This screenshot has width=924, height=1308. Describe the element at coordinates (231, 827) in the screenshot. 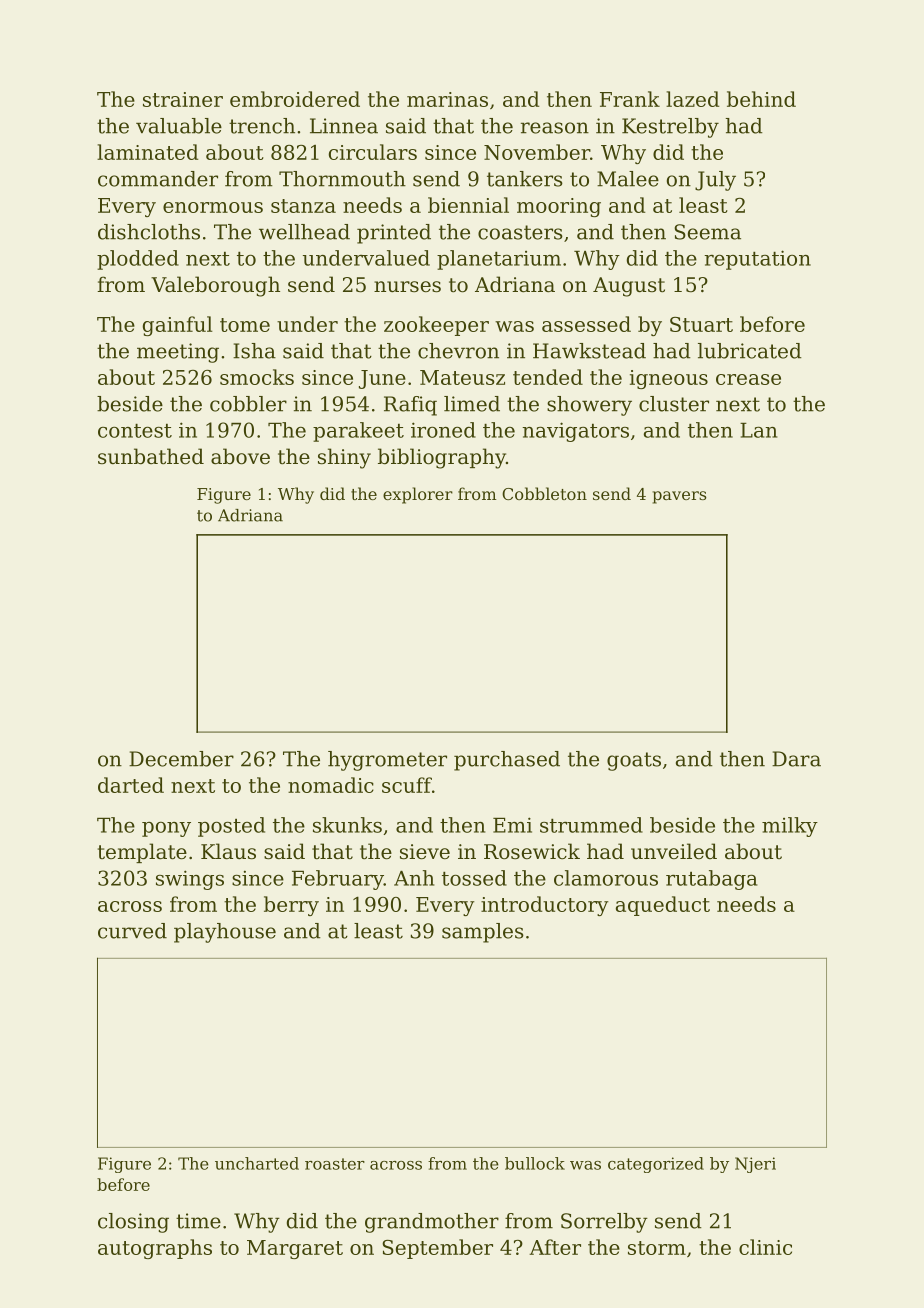

I see `posted` at that location.
